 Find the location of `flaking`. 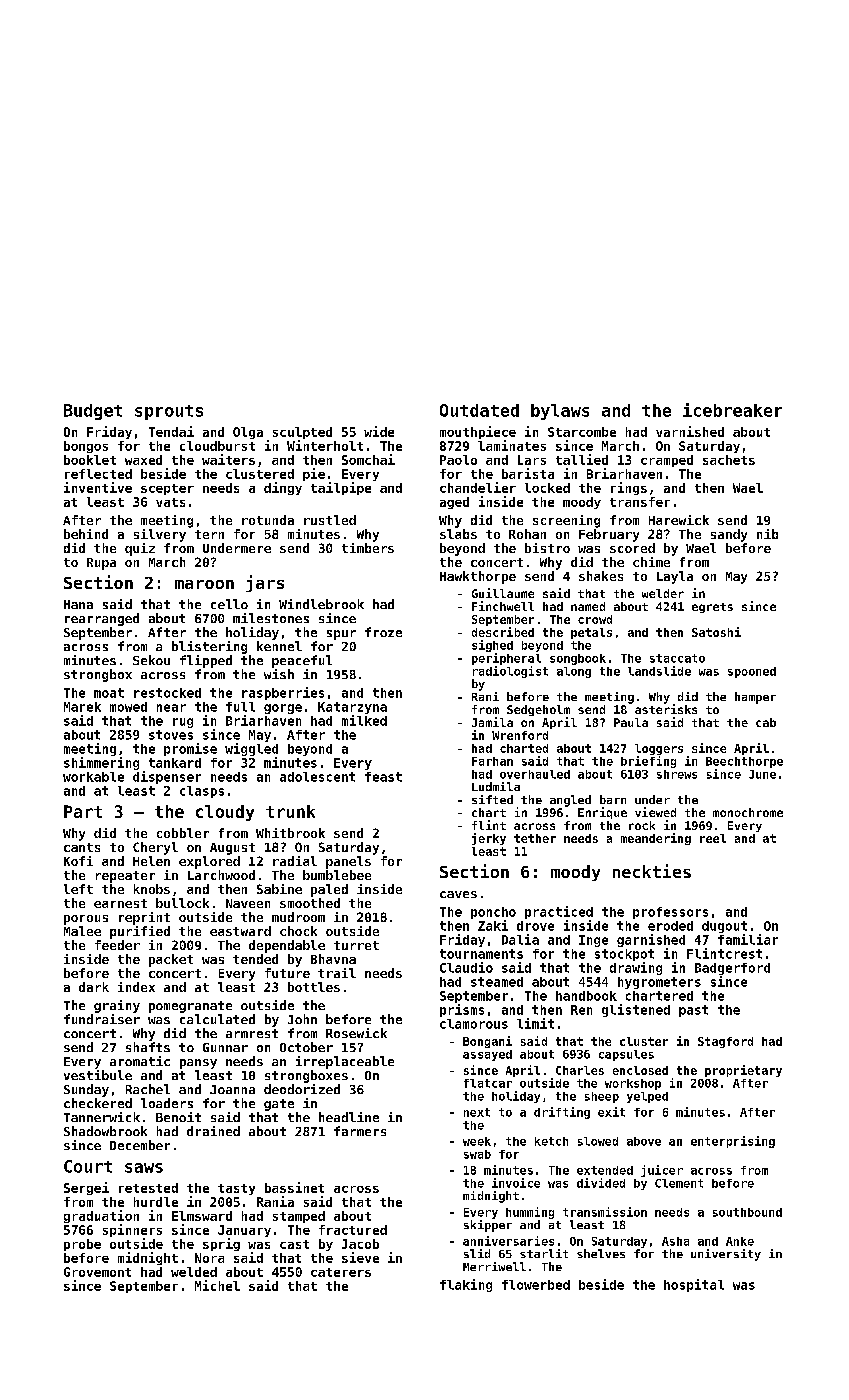

flaking is located at coordinates (466, 1285).
